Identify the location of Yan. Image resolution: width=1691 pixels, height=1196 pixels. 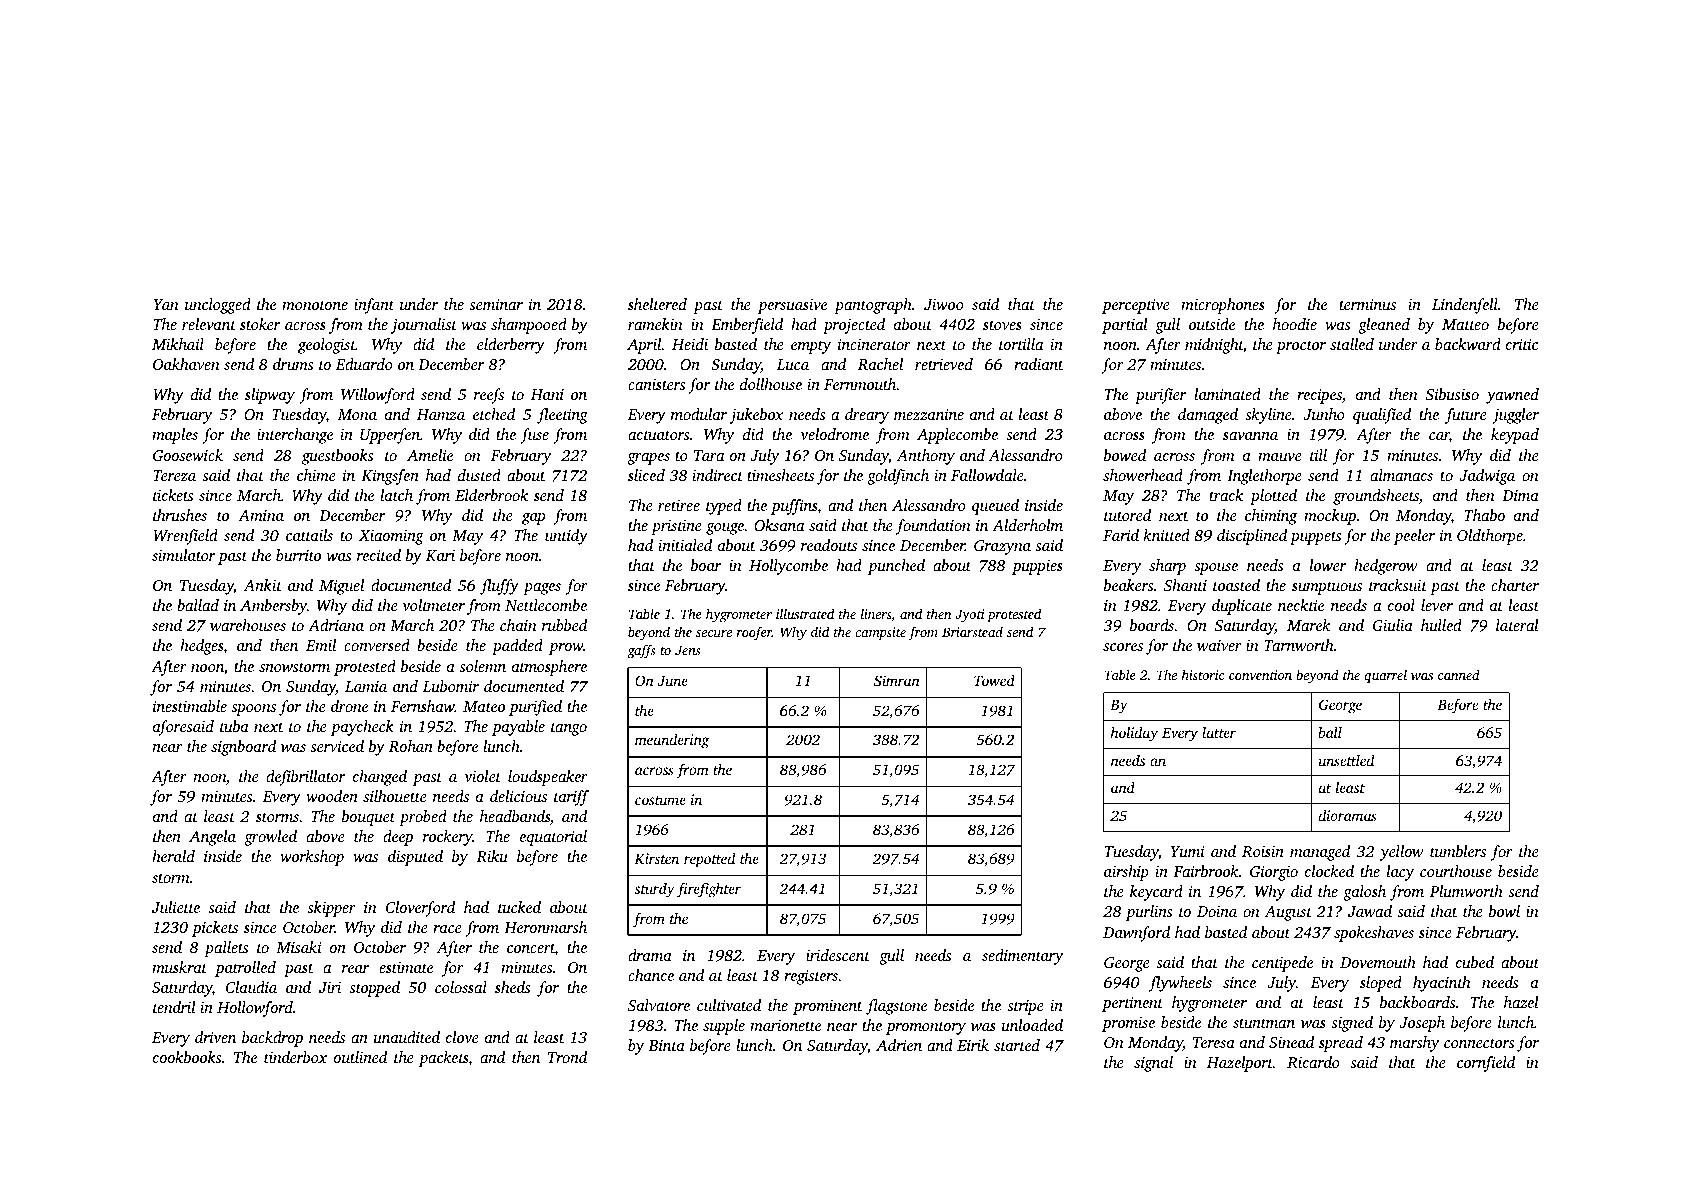
(166, 304).
